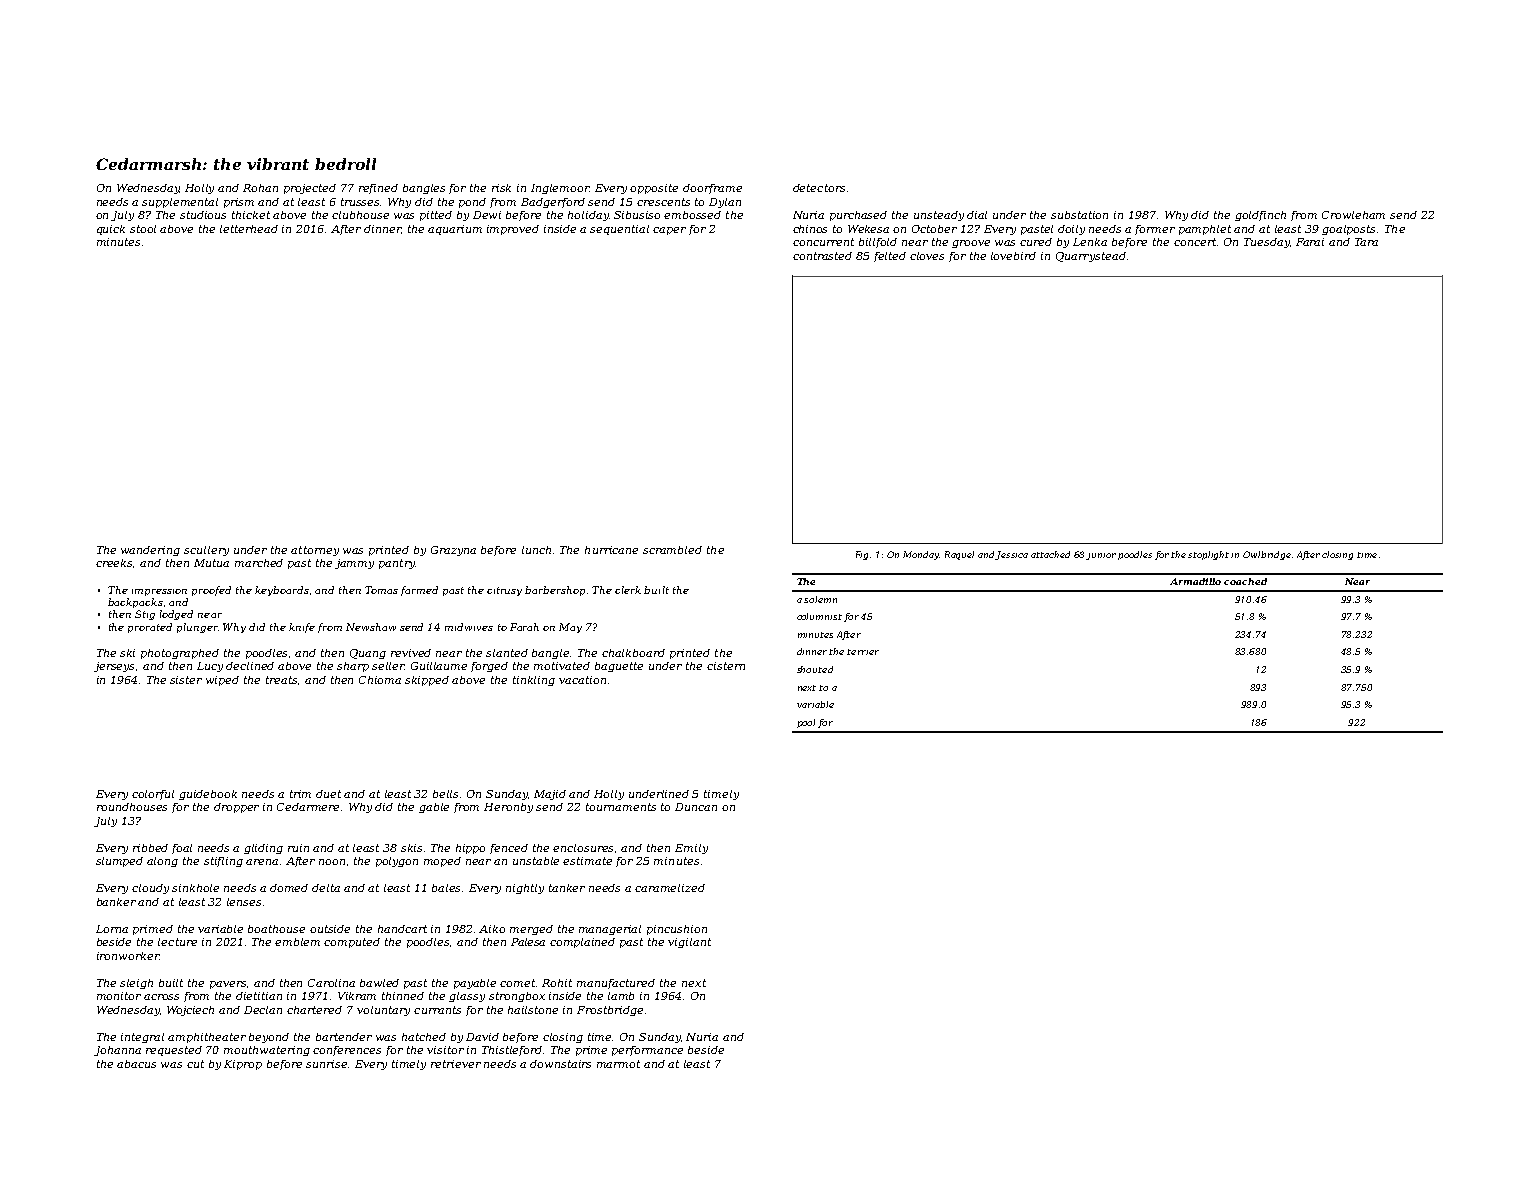 The height and width of the screenshot is (1189, 1539). I want to click on quick, so click(111, 230).
